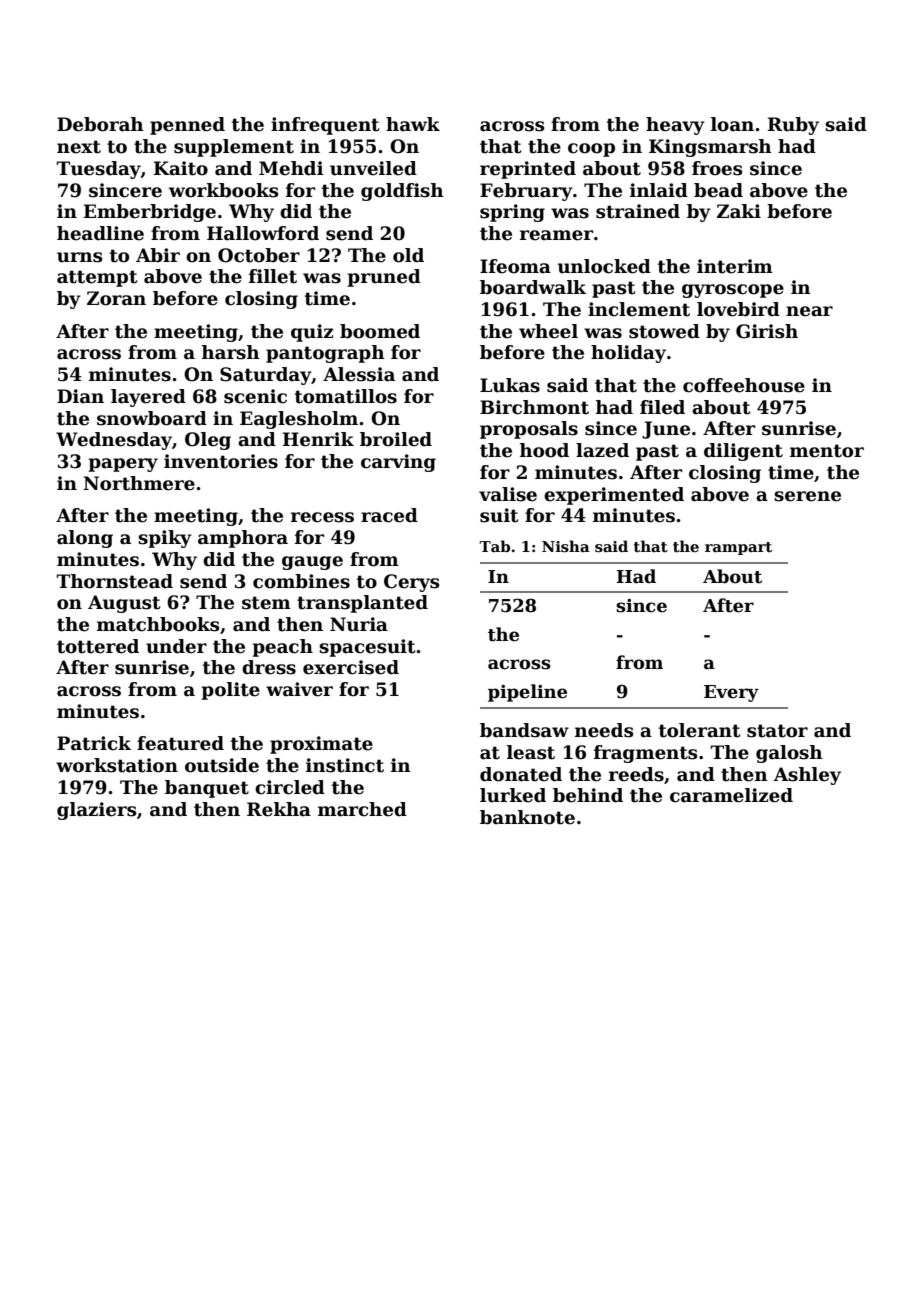  What do you see at coordinates (604, 266) in the document?
I see `unlocked` at bounding box center [604, 266].
